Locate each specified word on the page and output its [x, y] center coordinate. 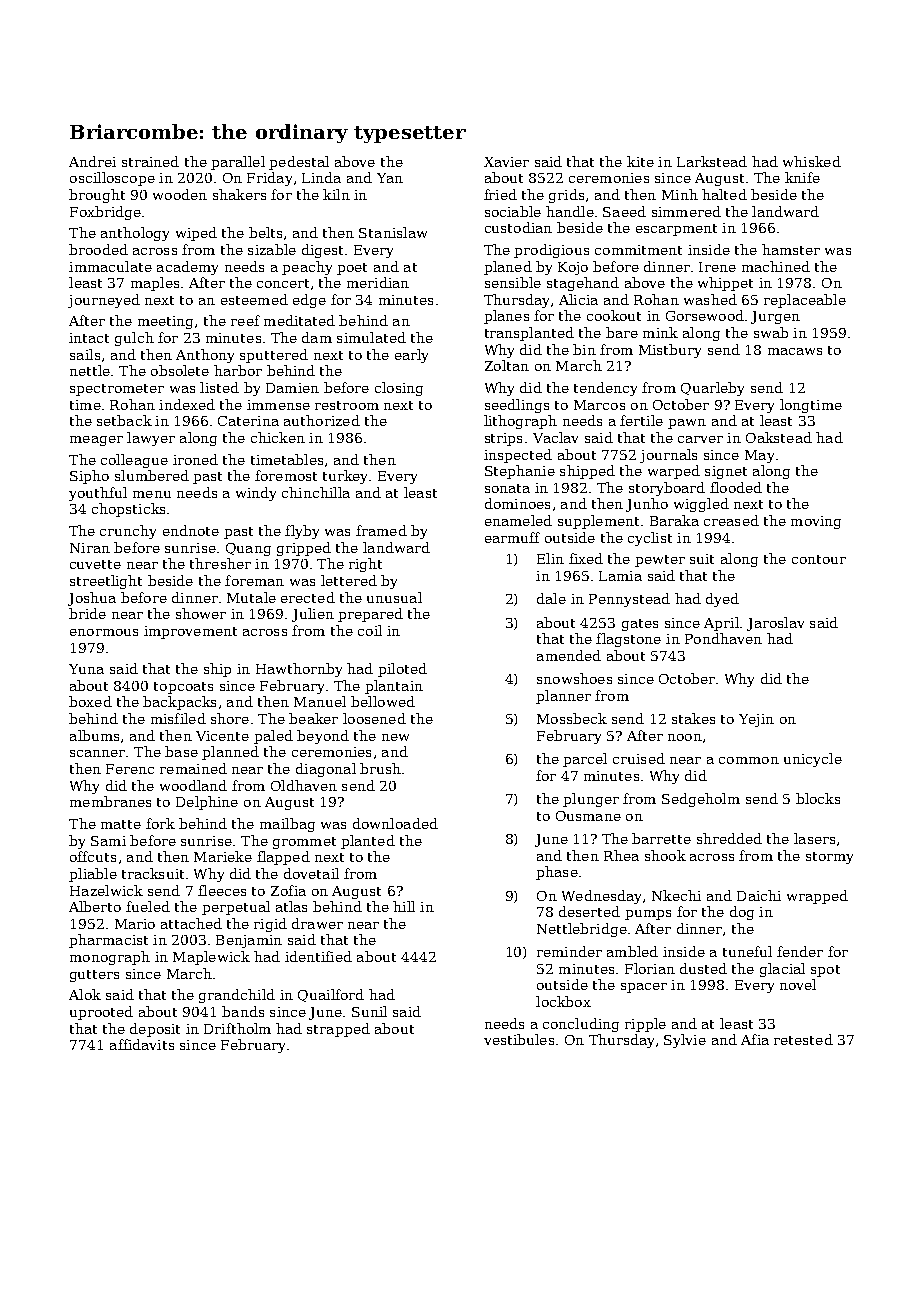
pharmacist [108, 941]
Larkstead [712, 161]
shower [201, 613]
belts [265, 232]
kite [640, 161]
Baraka [674, 520]
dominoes [517, 503]
